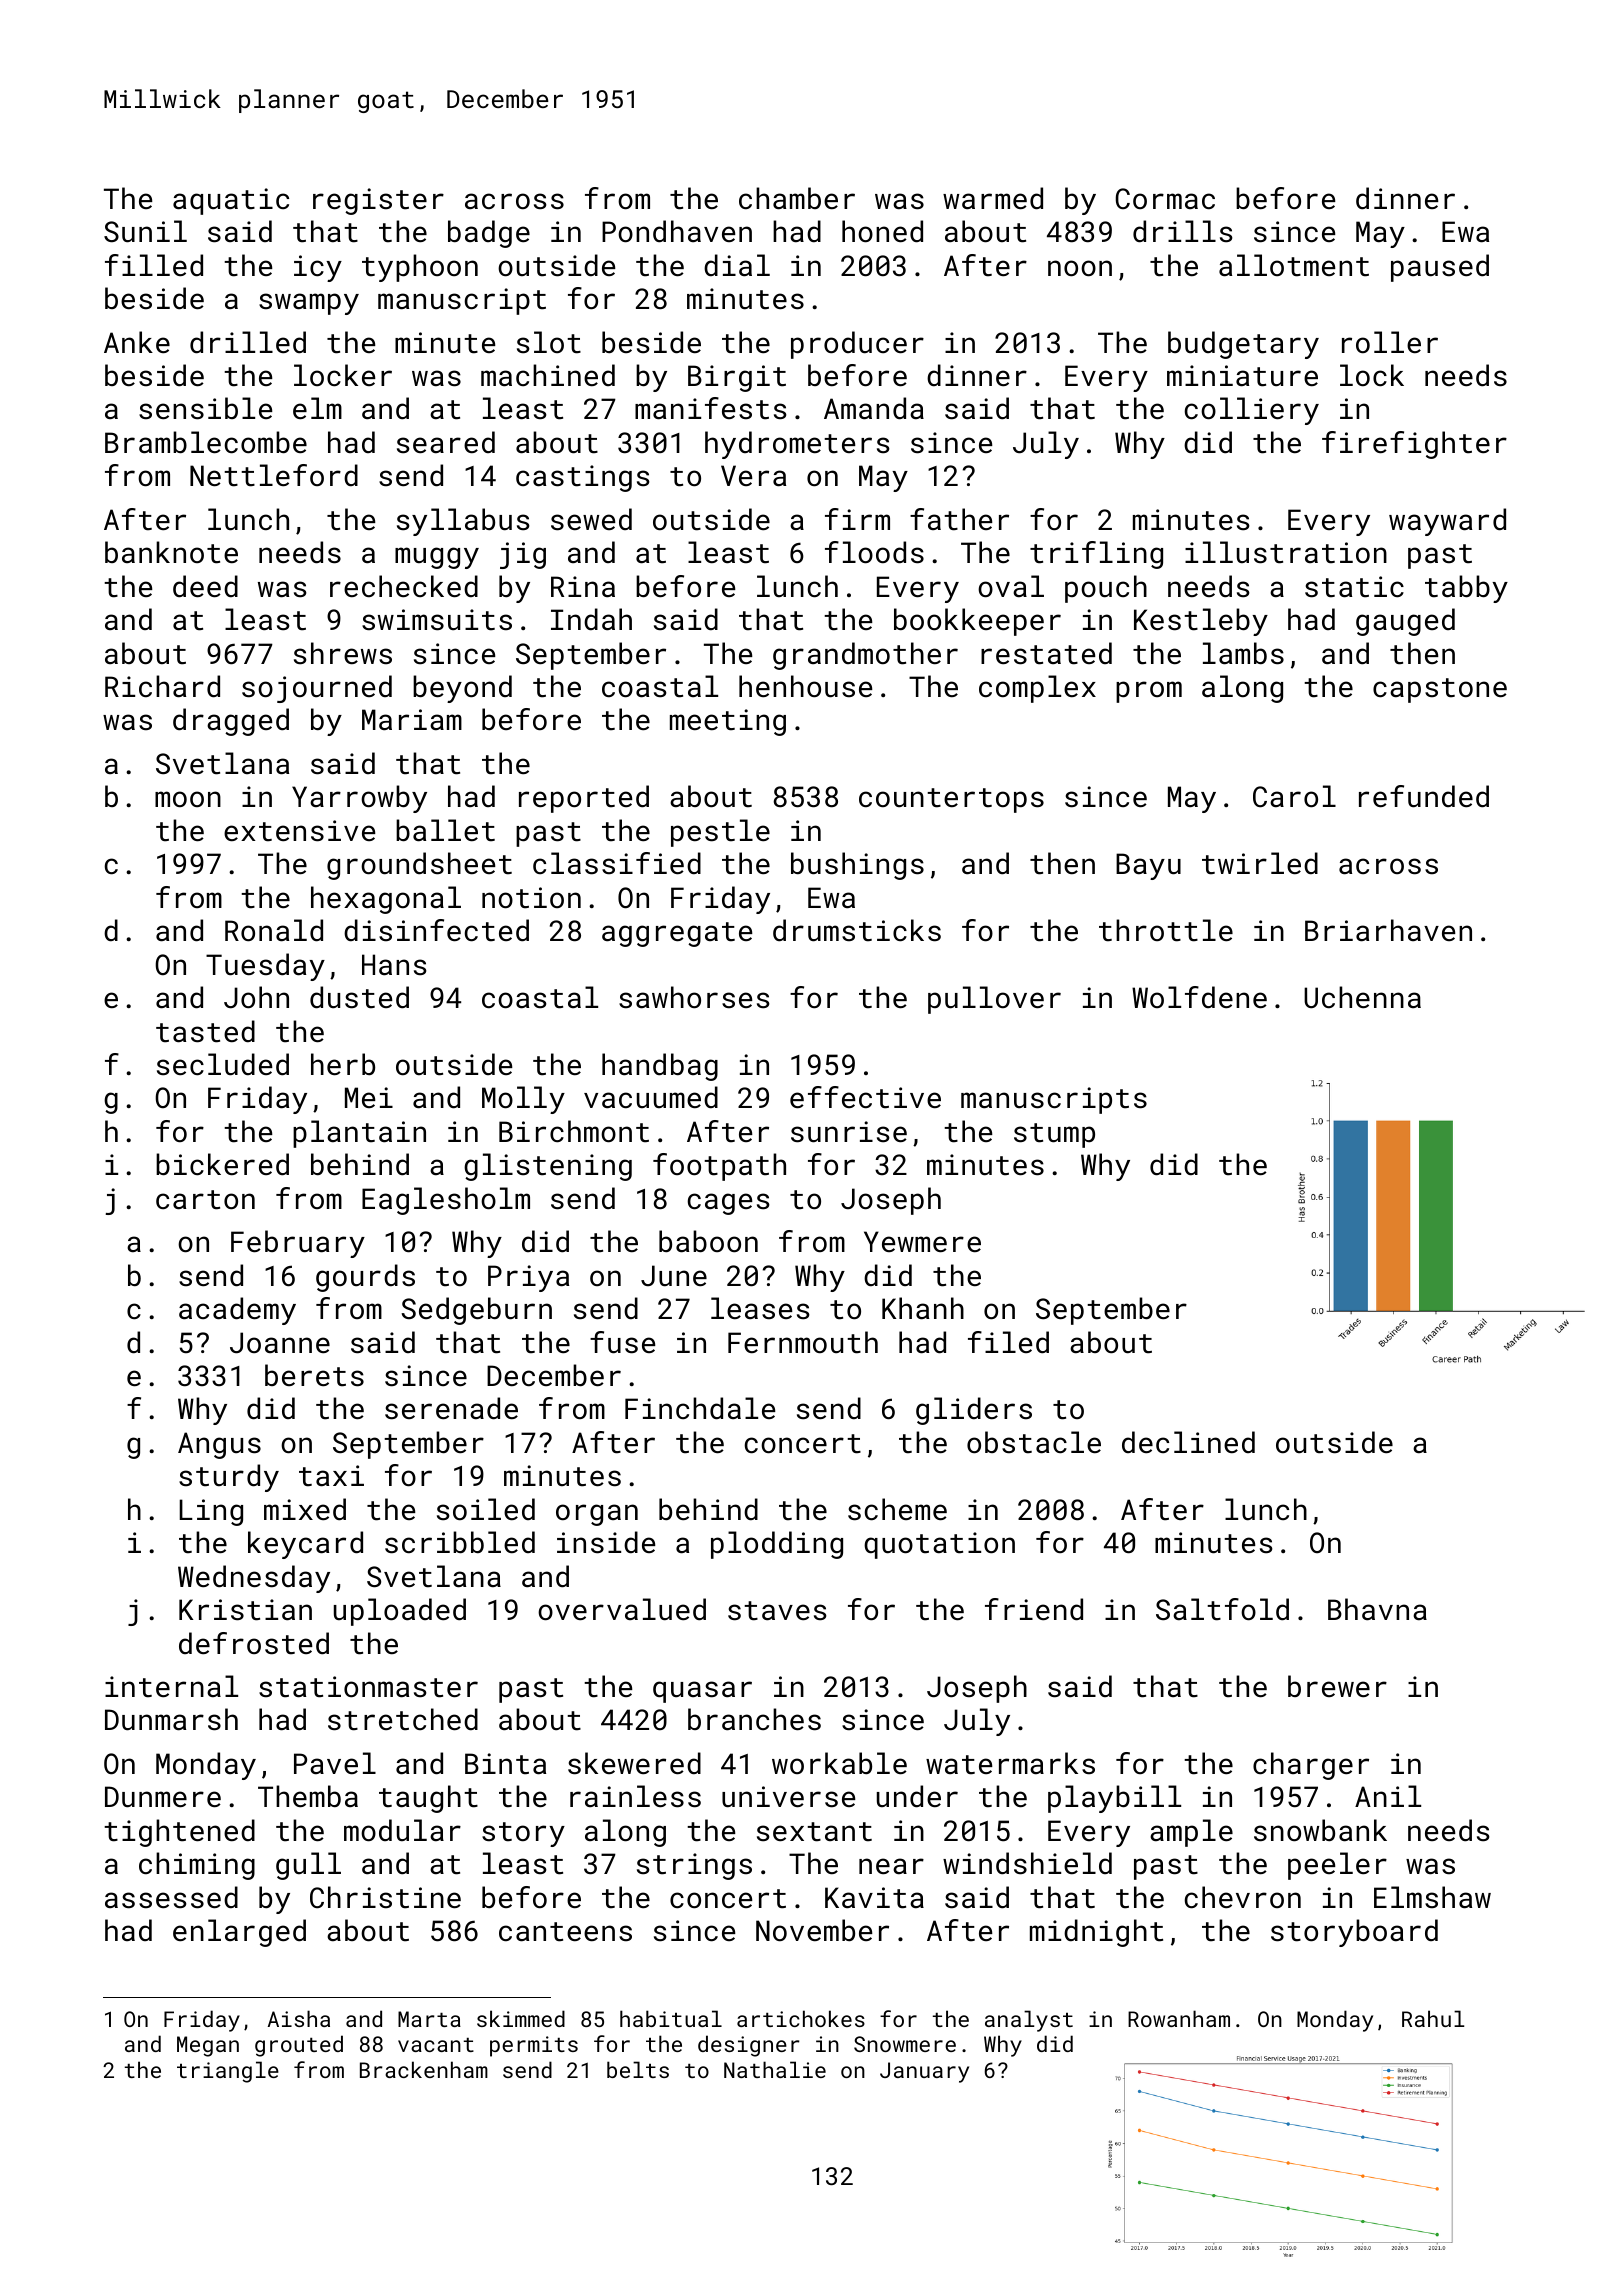 The height and width of the page is (2292, 1620). What do you see at coordinates (1433, 2018) in the page?
I see `Rahul` at bounding box center [1433, 2018].
